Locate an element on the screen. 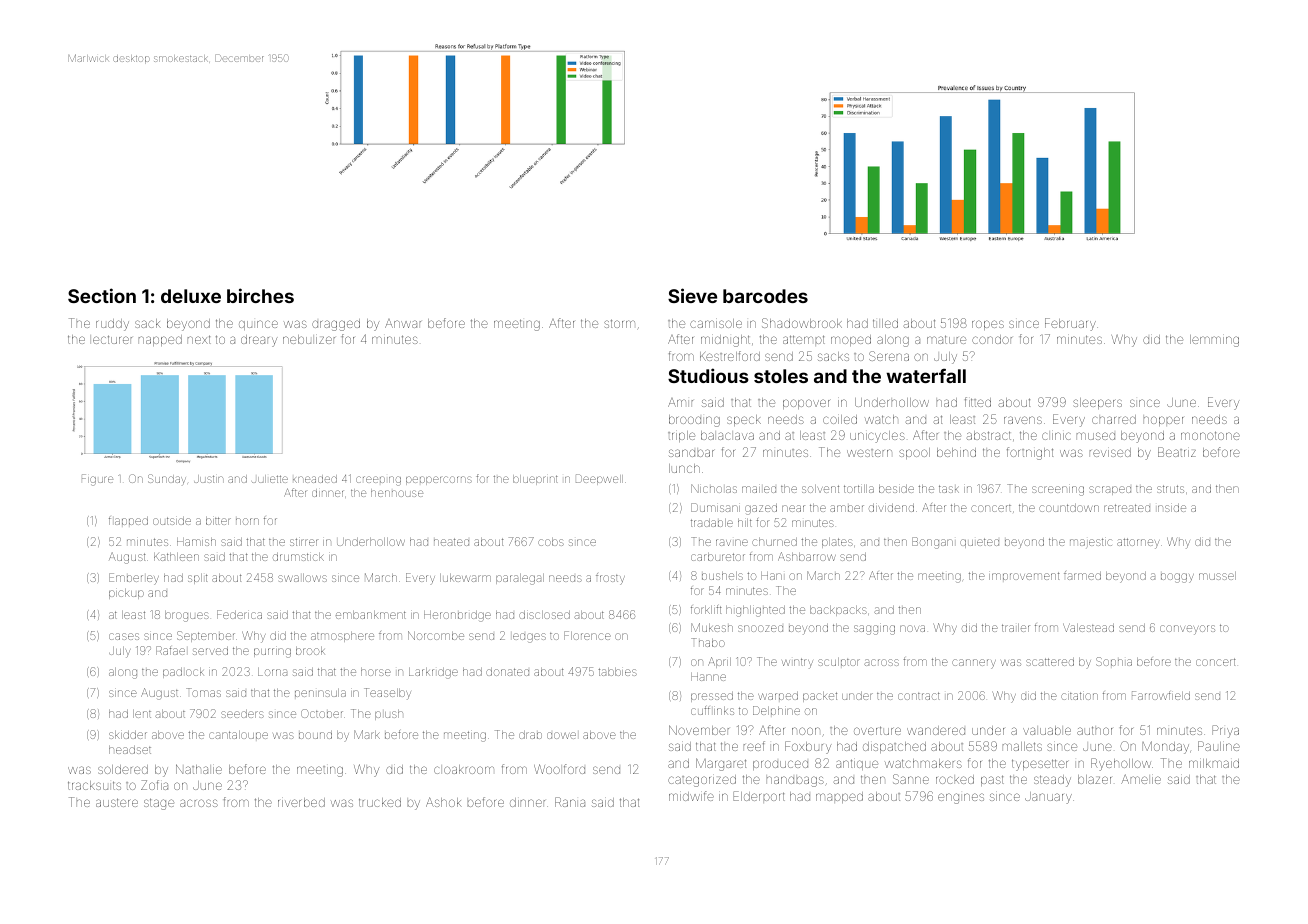  deluxe is located at coordinates (191, 296).
